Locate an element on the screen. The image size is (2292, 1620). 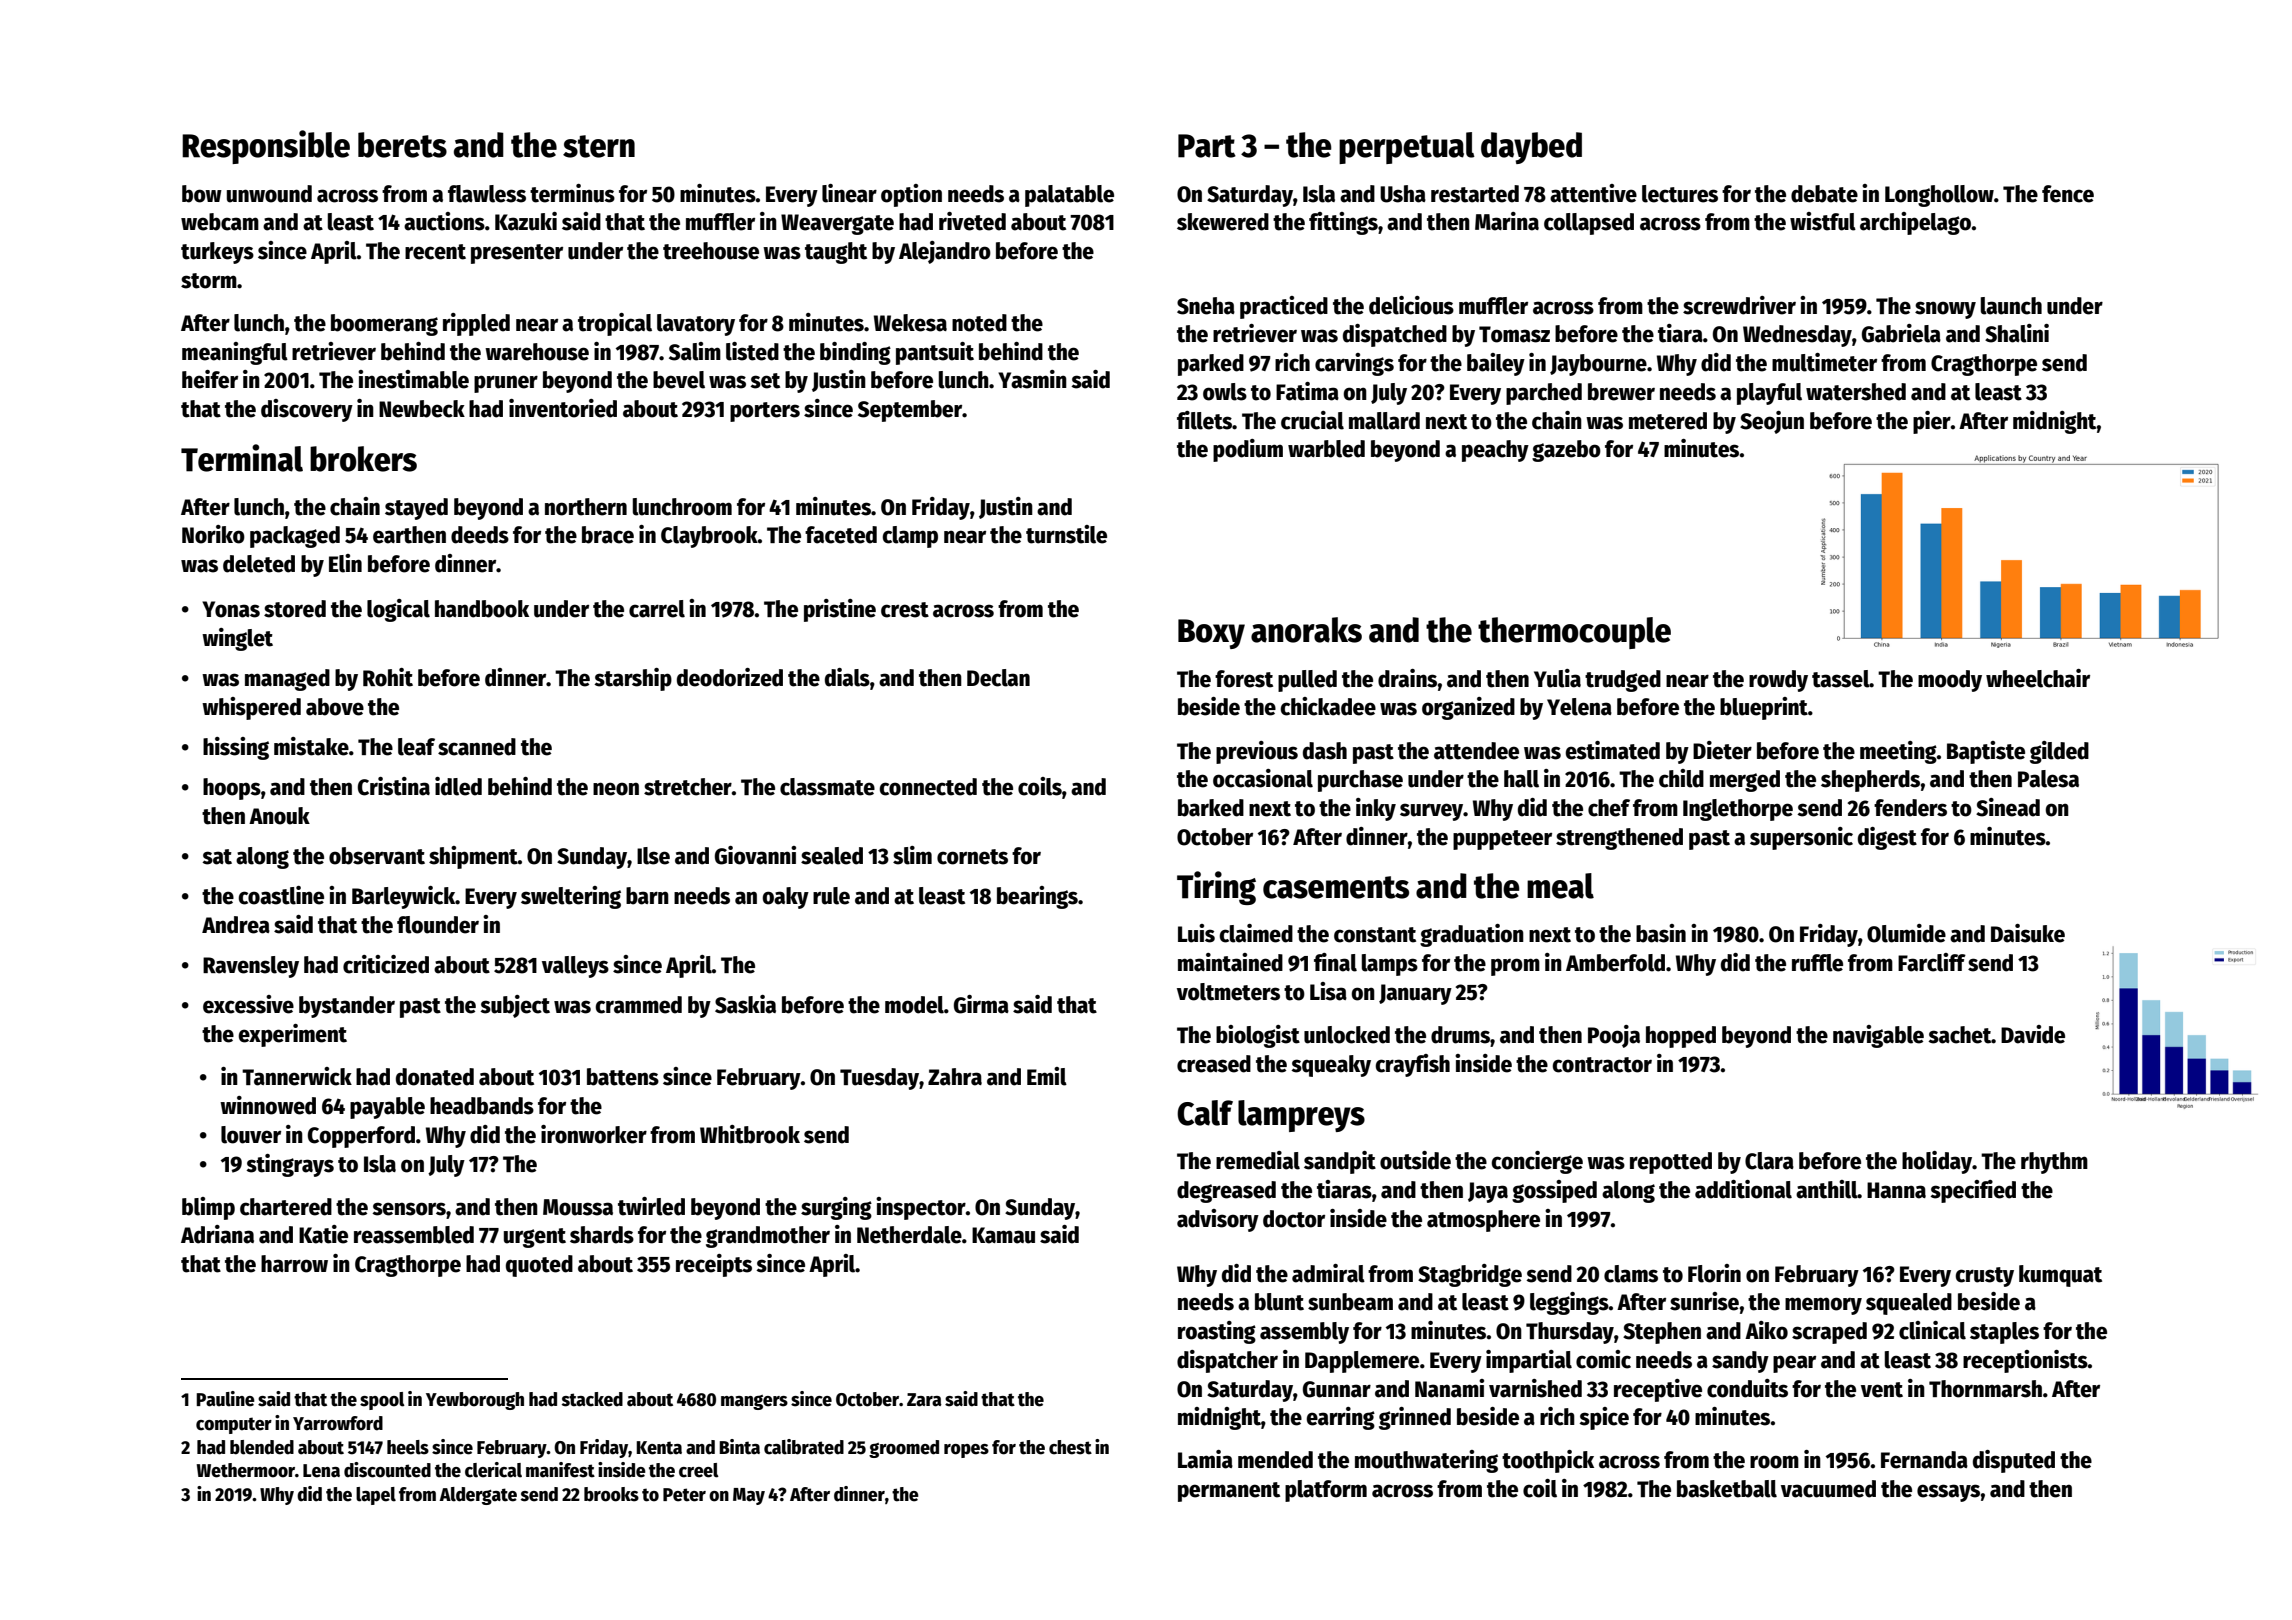
watershed is located at coordinates (1856, 392).
